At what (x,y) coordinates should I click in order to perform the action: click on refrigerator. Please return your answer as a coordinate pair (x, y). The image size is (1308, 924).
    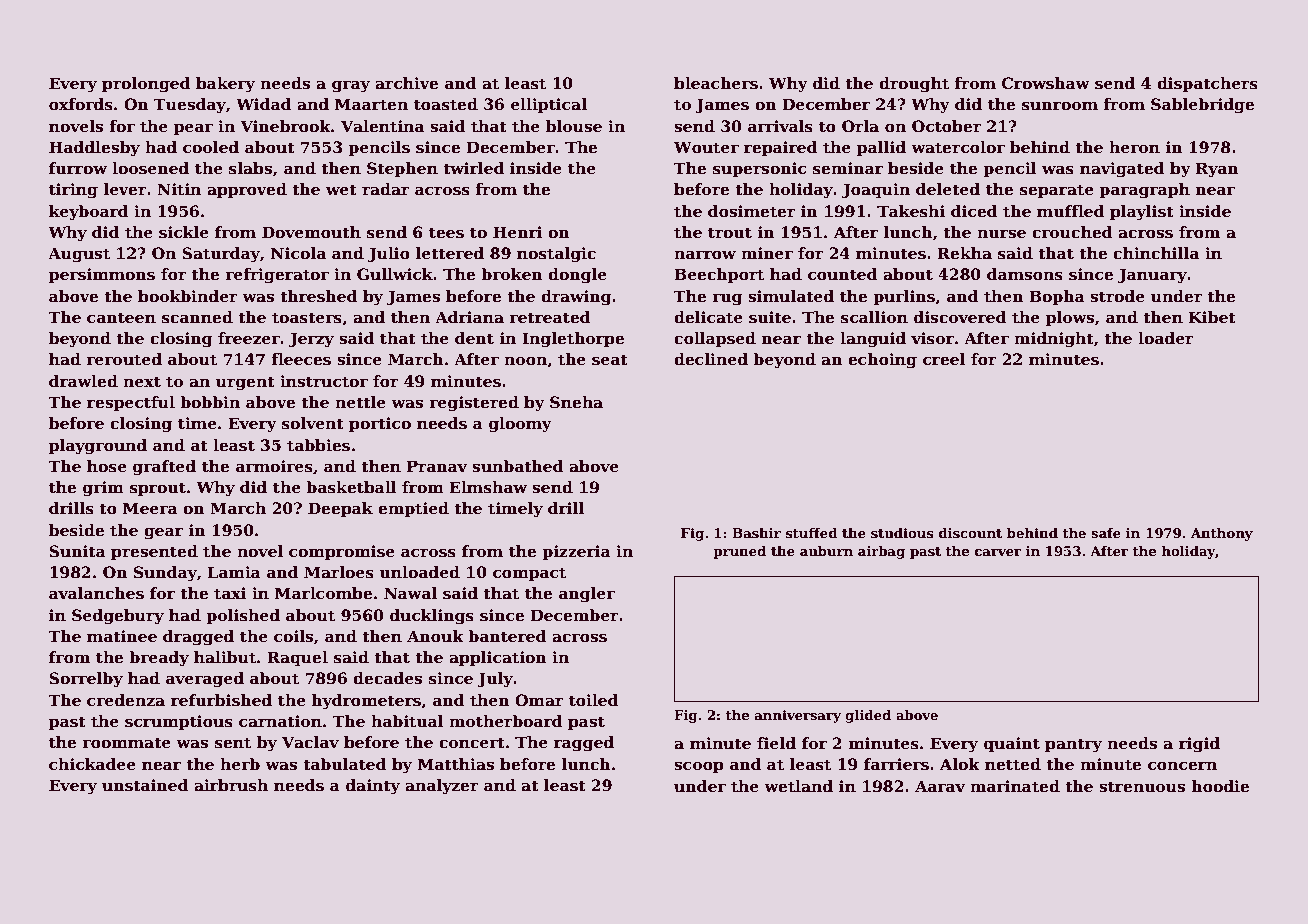
    Looking at the image, I should click on (277, 276).
